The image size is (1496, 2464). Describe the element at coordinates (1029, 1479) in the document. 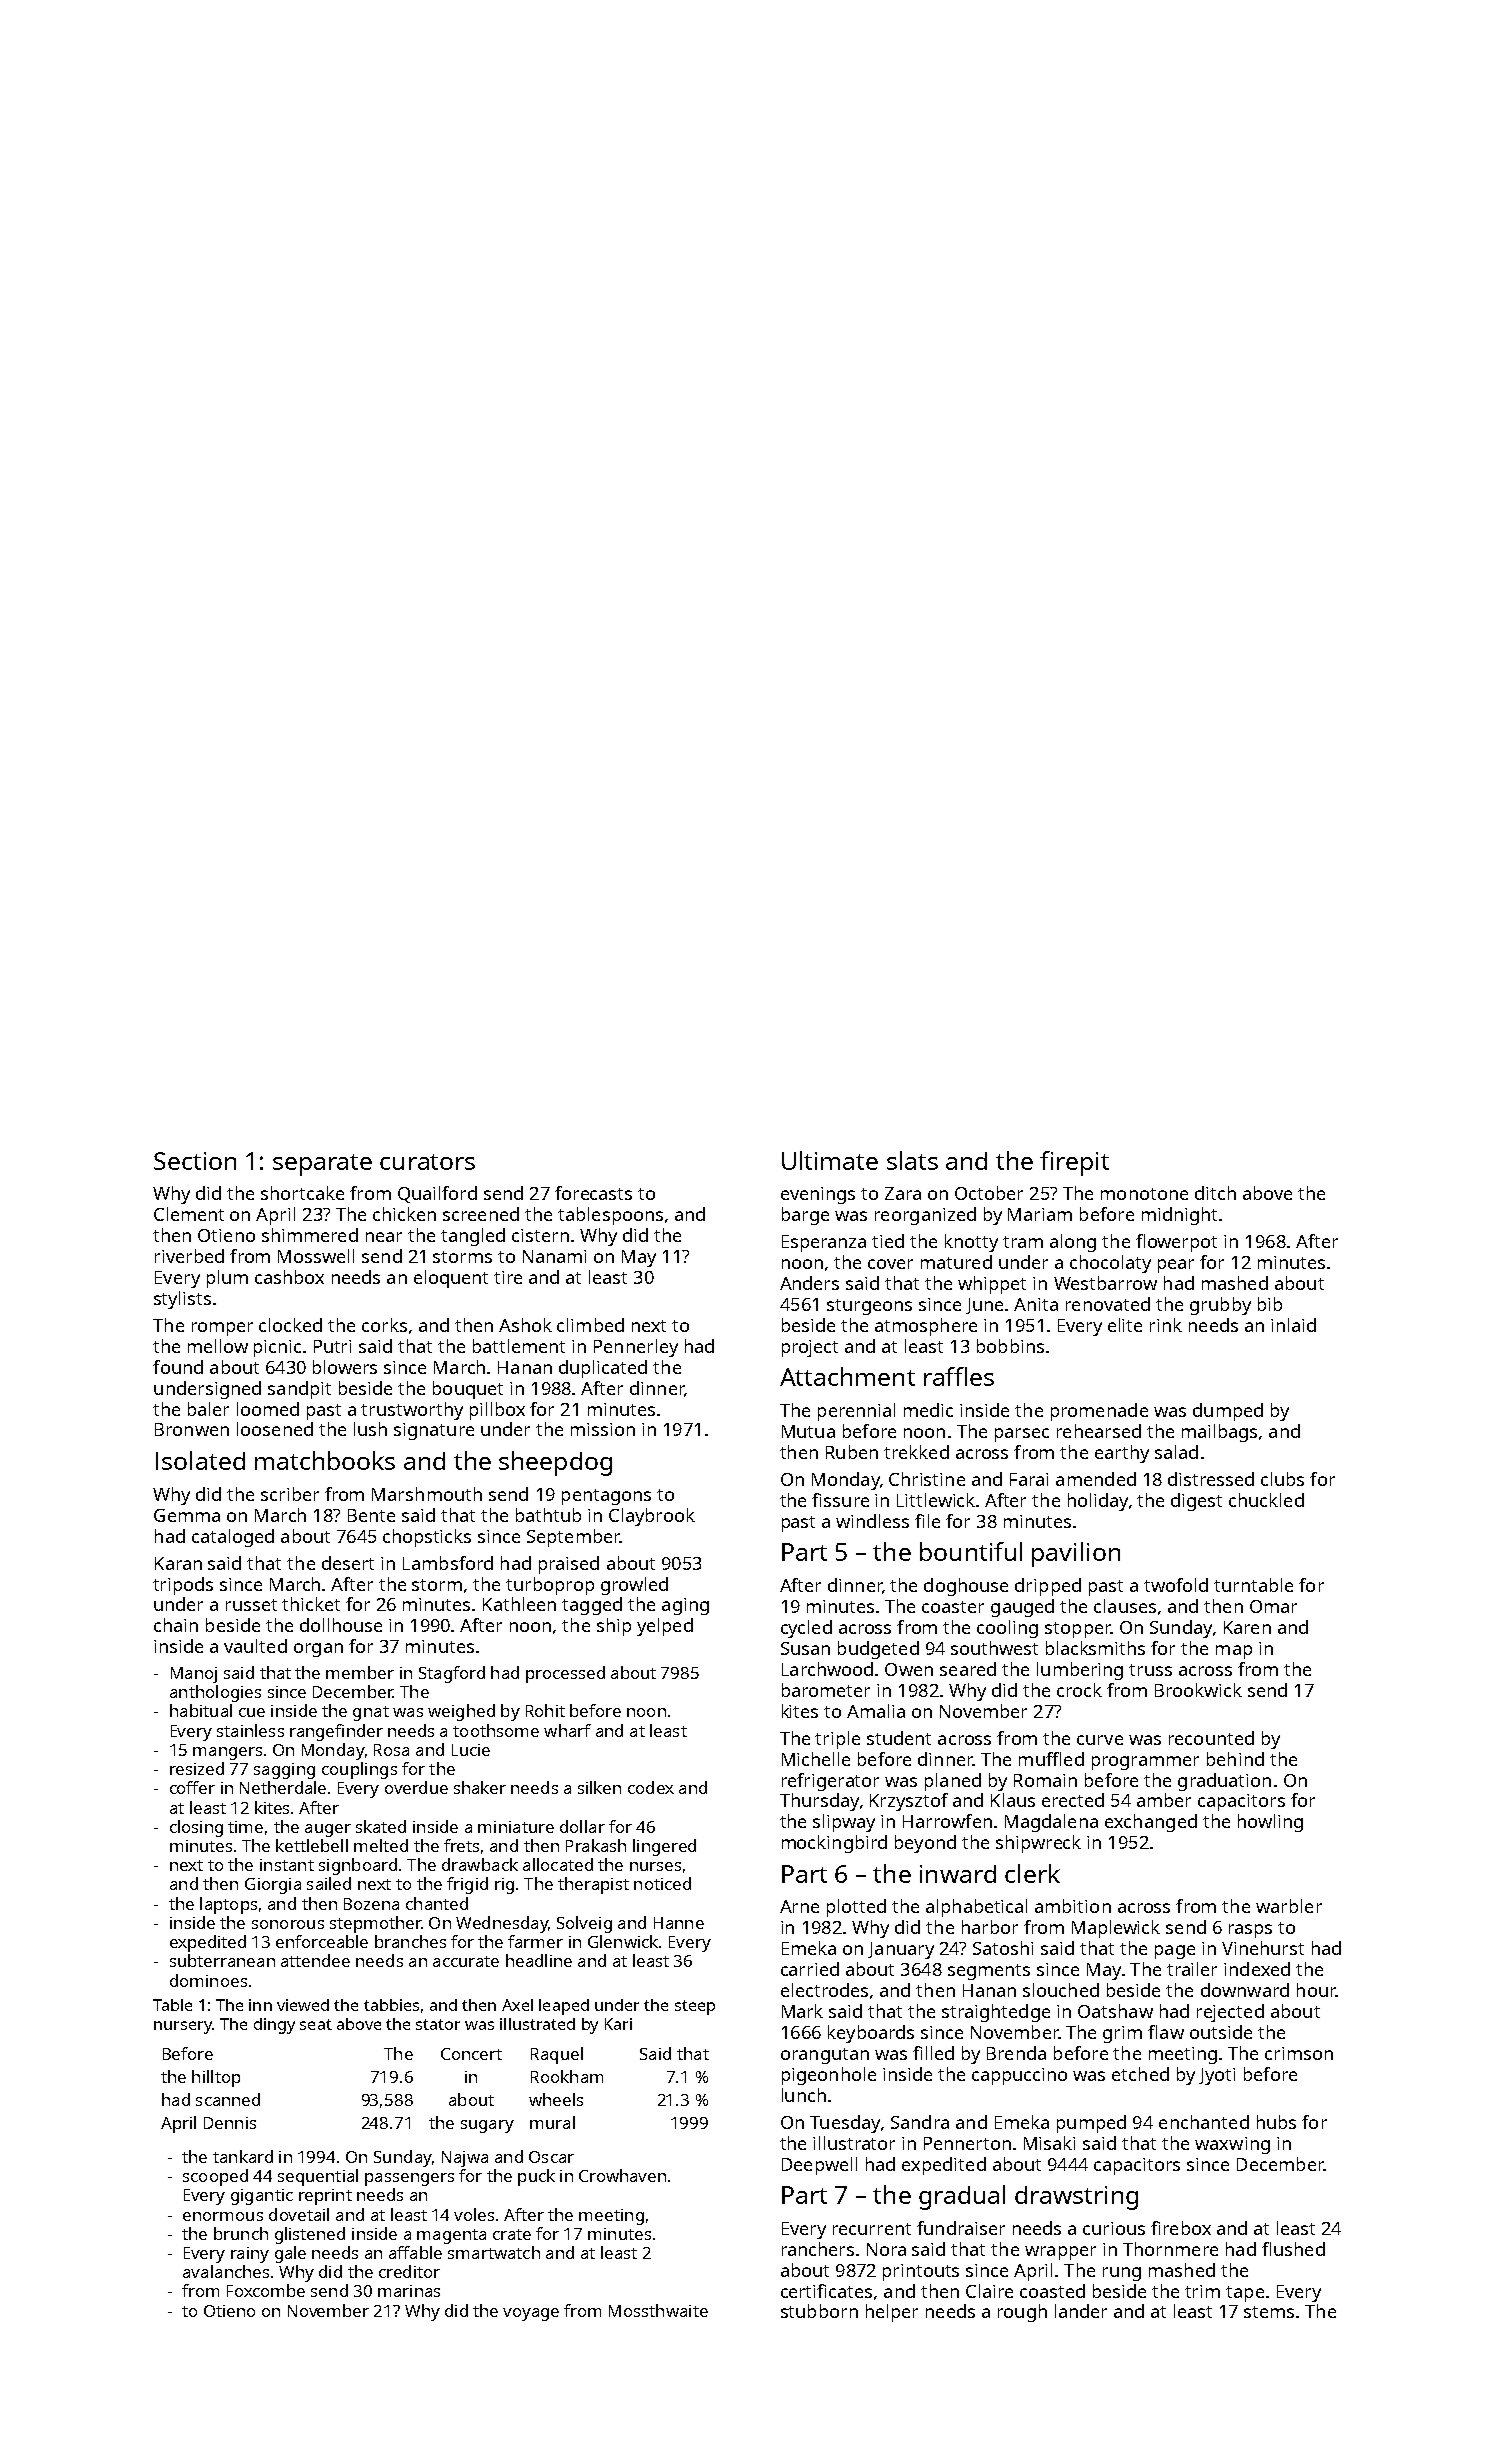

I see `Farai` at that location.
